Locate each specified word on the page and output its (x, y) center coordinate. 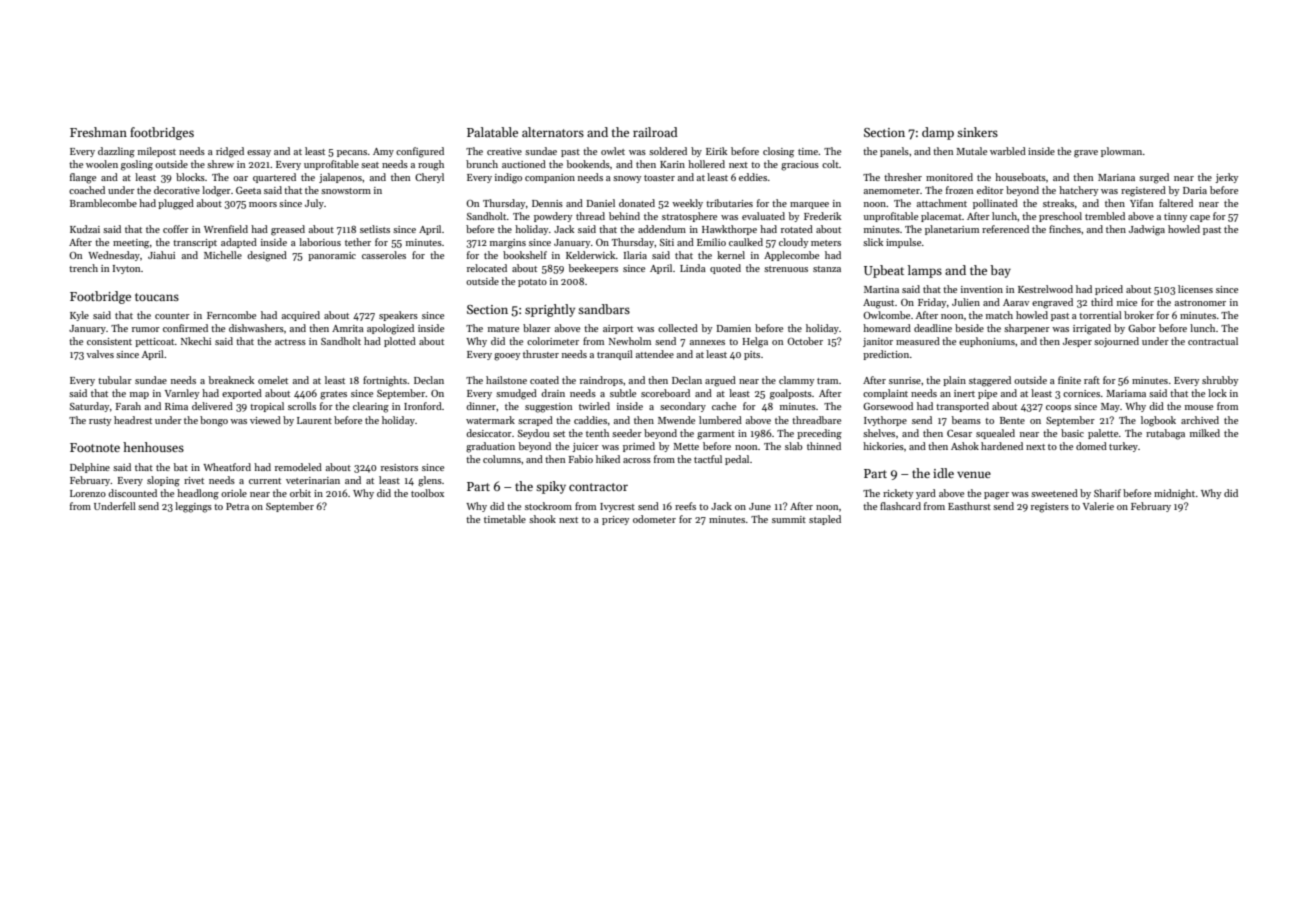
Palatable (492, 132)
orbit (300, 493)
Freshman (98, 132)
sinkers (977, 132)
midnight (1174, 494)
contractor (598, 487)
